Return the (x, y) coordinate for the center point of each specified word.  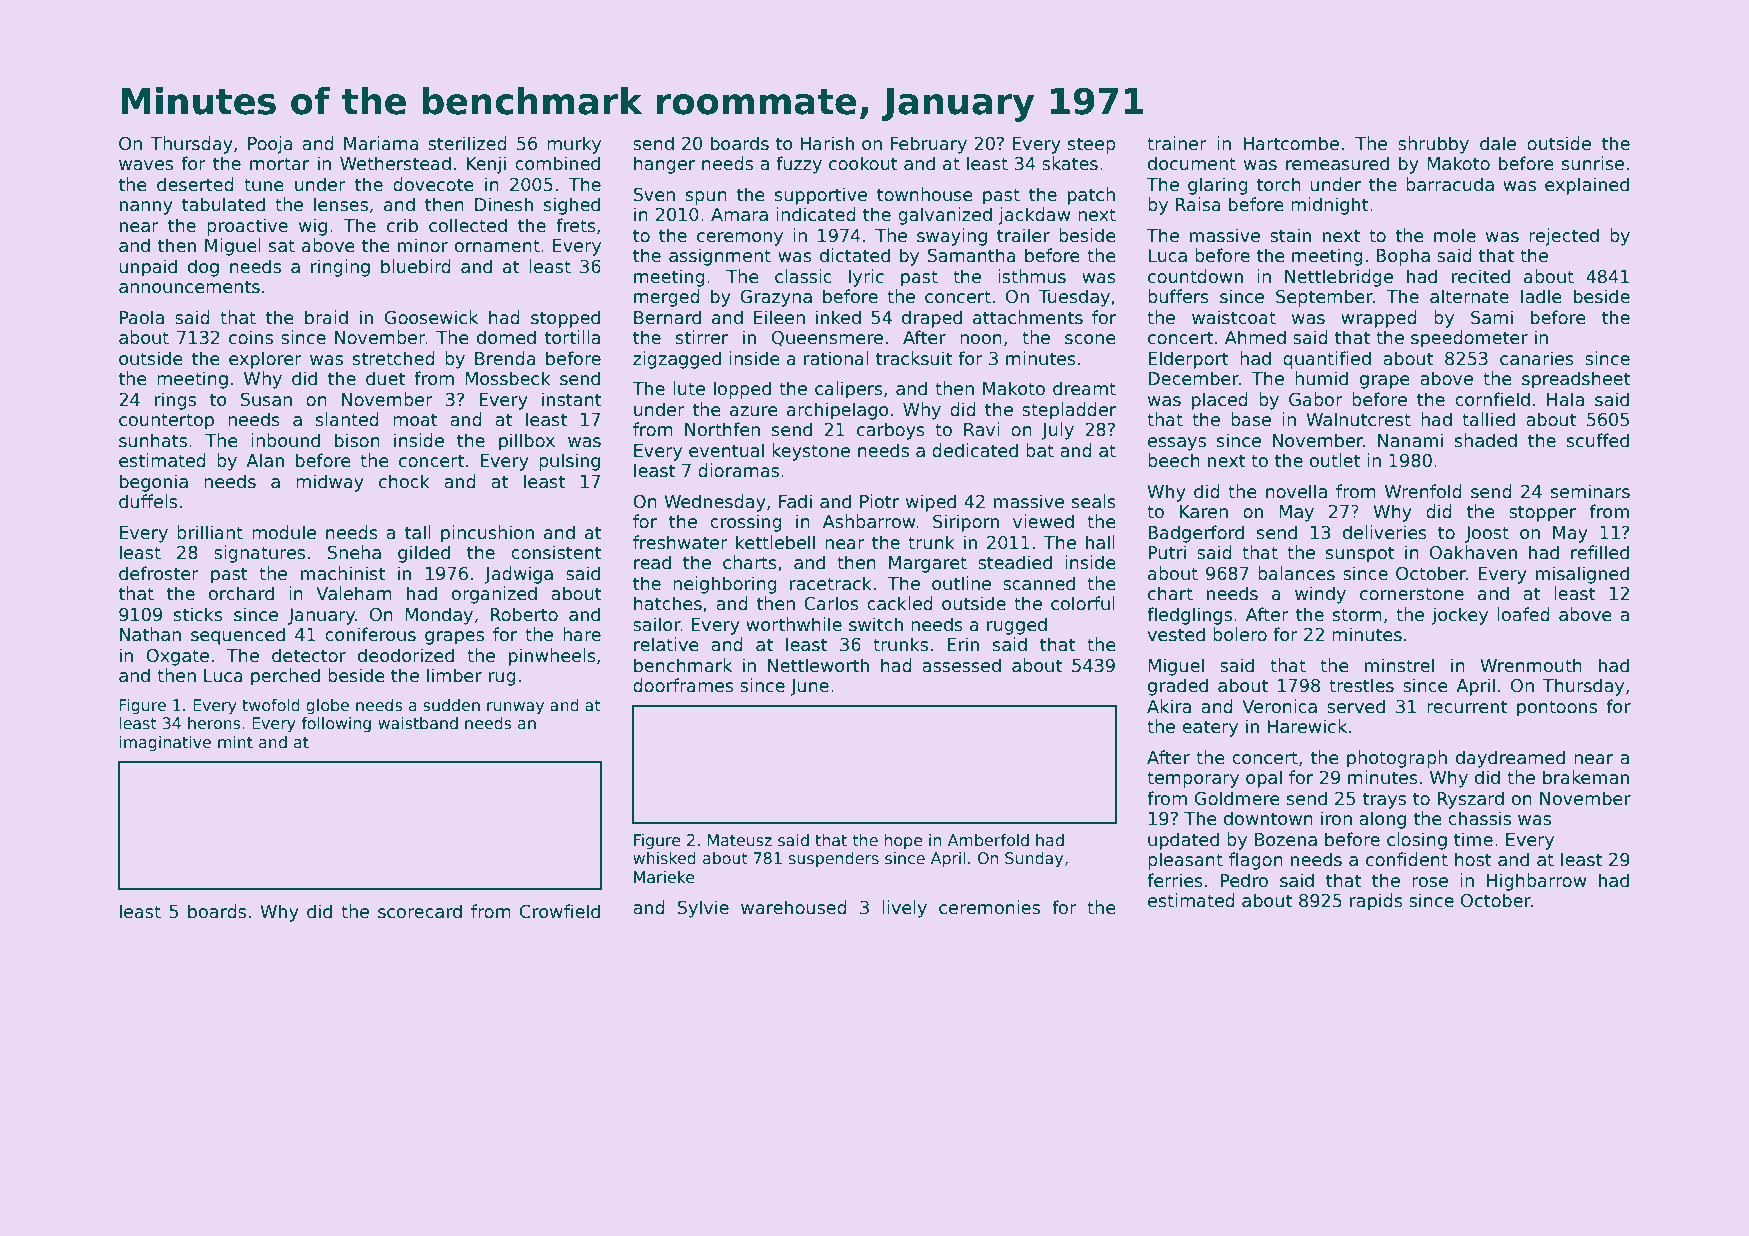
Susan (266, 400)
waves (146, 165)
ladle (1541, 296)
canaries (1537, 358)
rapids (1376, 902)
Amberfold (988, 840)
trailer (1023, 235)
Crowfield (560, 911)
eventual (726, 450)
